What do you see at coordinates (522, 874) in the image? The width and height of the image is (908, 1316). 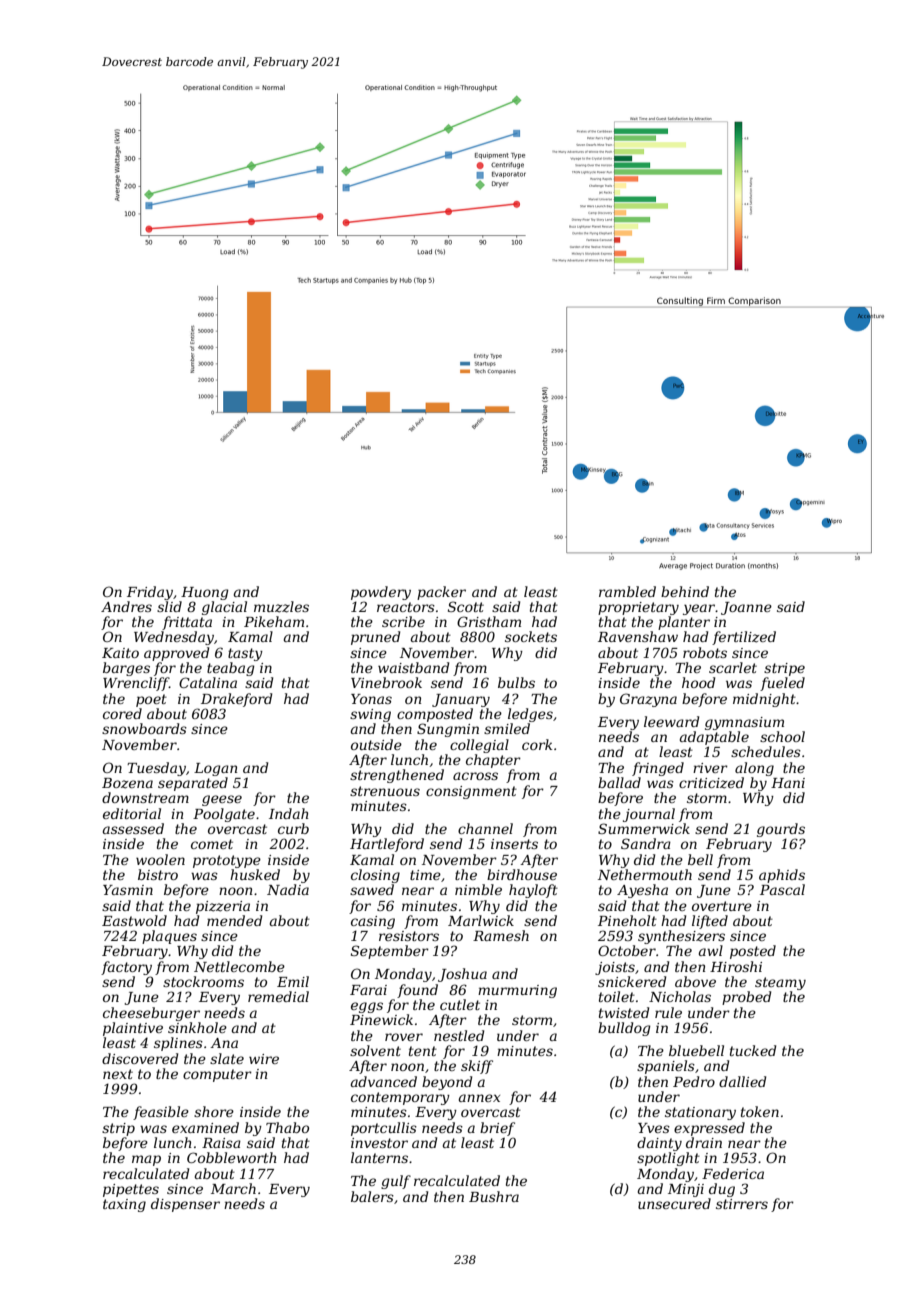 I see `birdhouse` at bounding box center [522, 874].
